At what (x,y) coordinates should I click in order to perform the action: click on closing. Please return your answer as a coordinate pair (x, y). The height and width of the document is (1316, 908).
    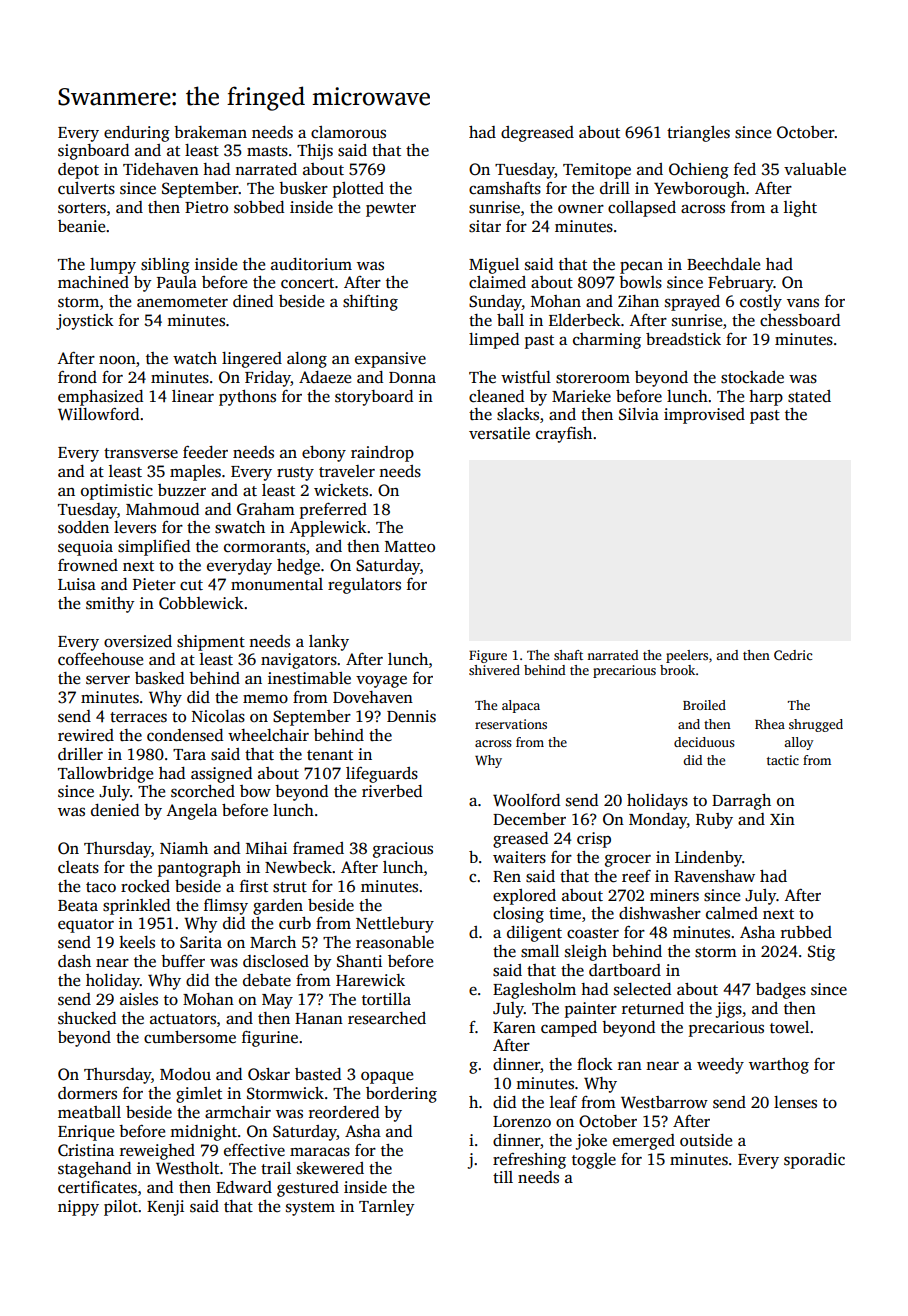
    Looking at the image, I should click on (518, 915).
